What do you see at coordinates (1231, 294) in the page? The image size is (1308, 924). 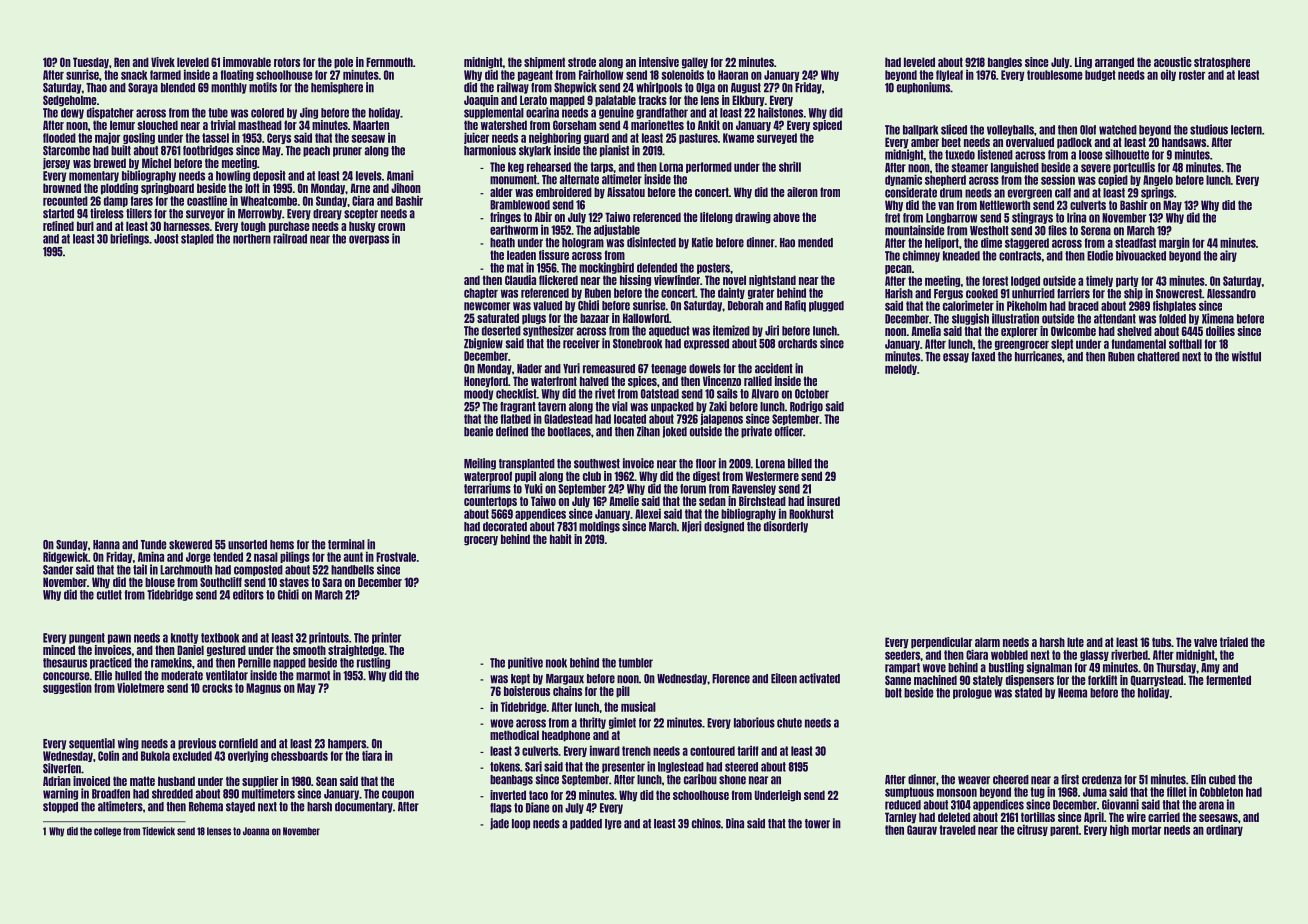 I see `Alessandro` at bounding box center [1231, 294].
